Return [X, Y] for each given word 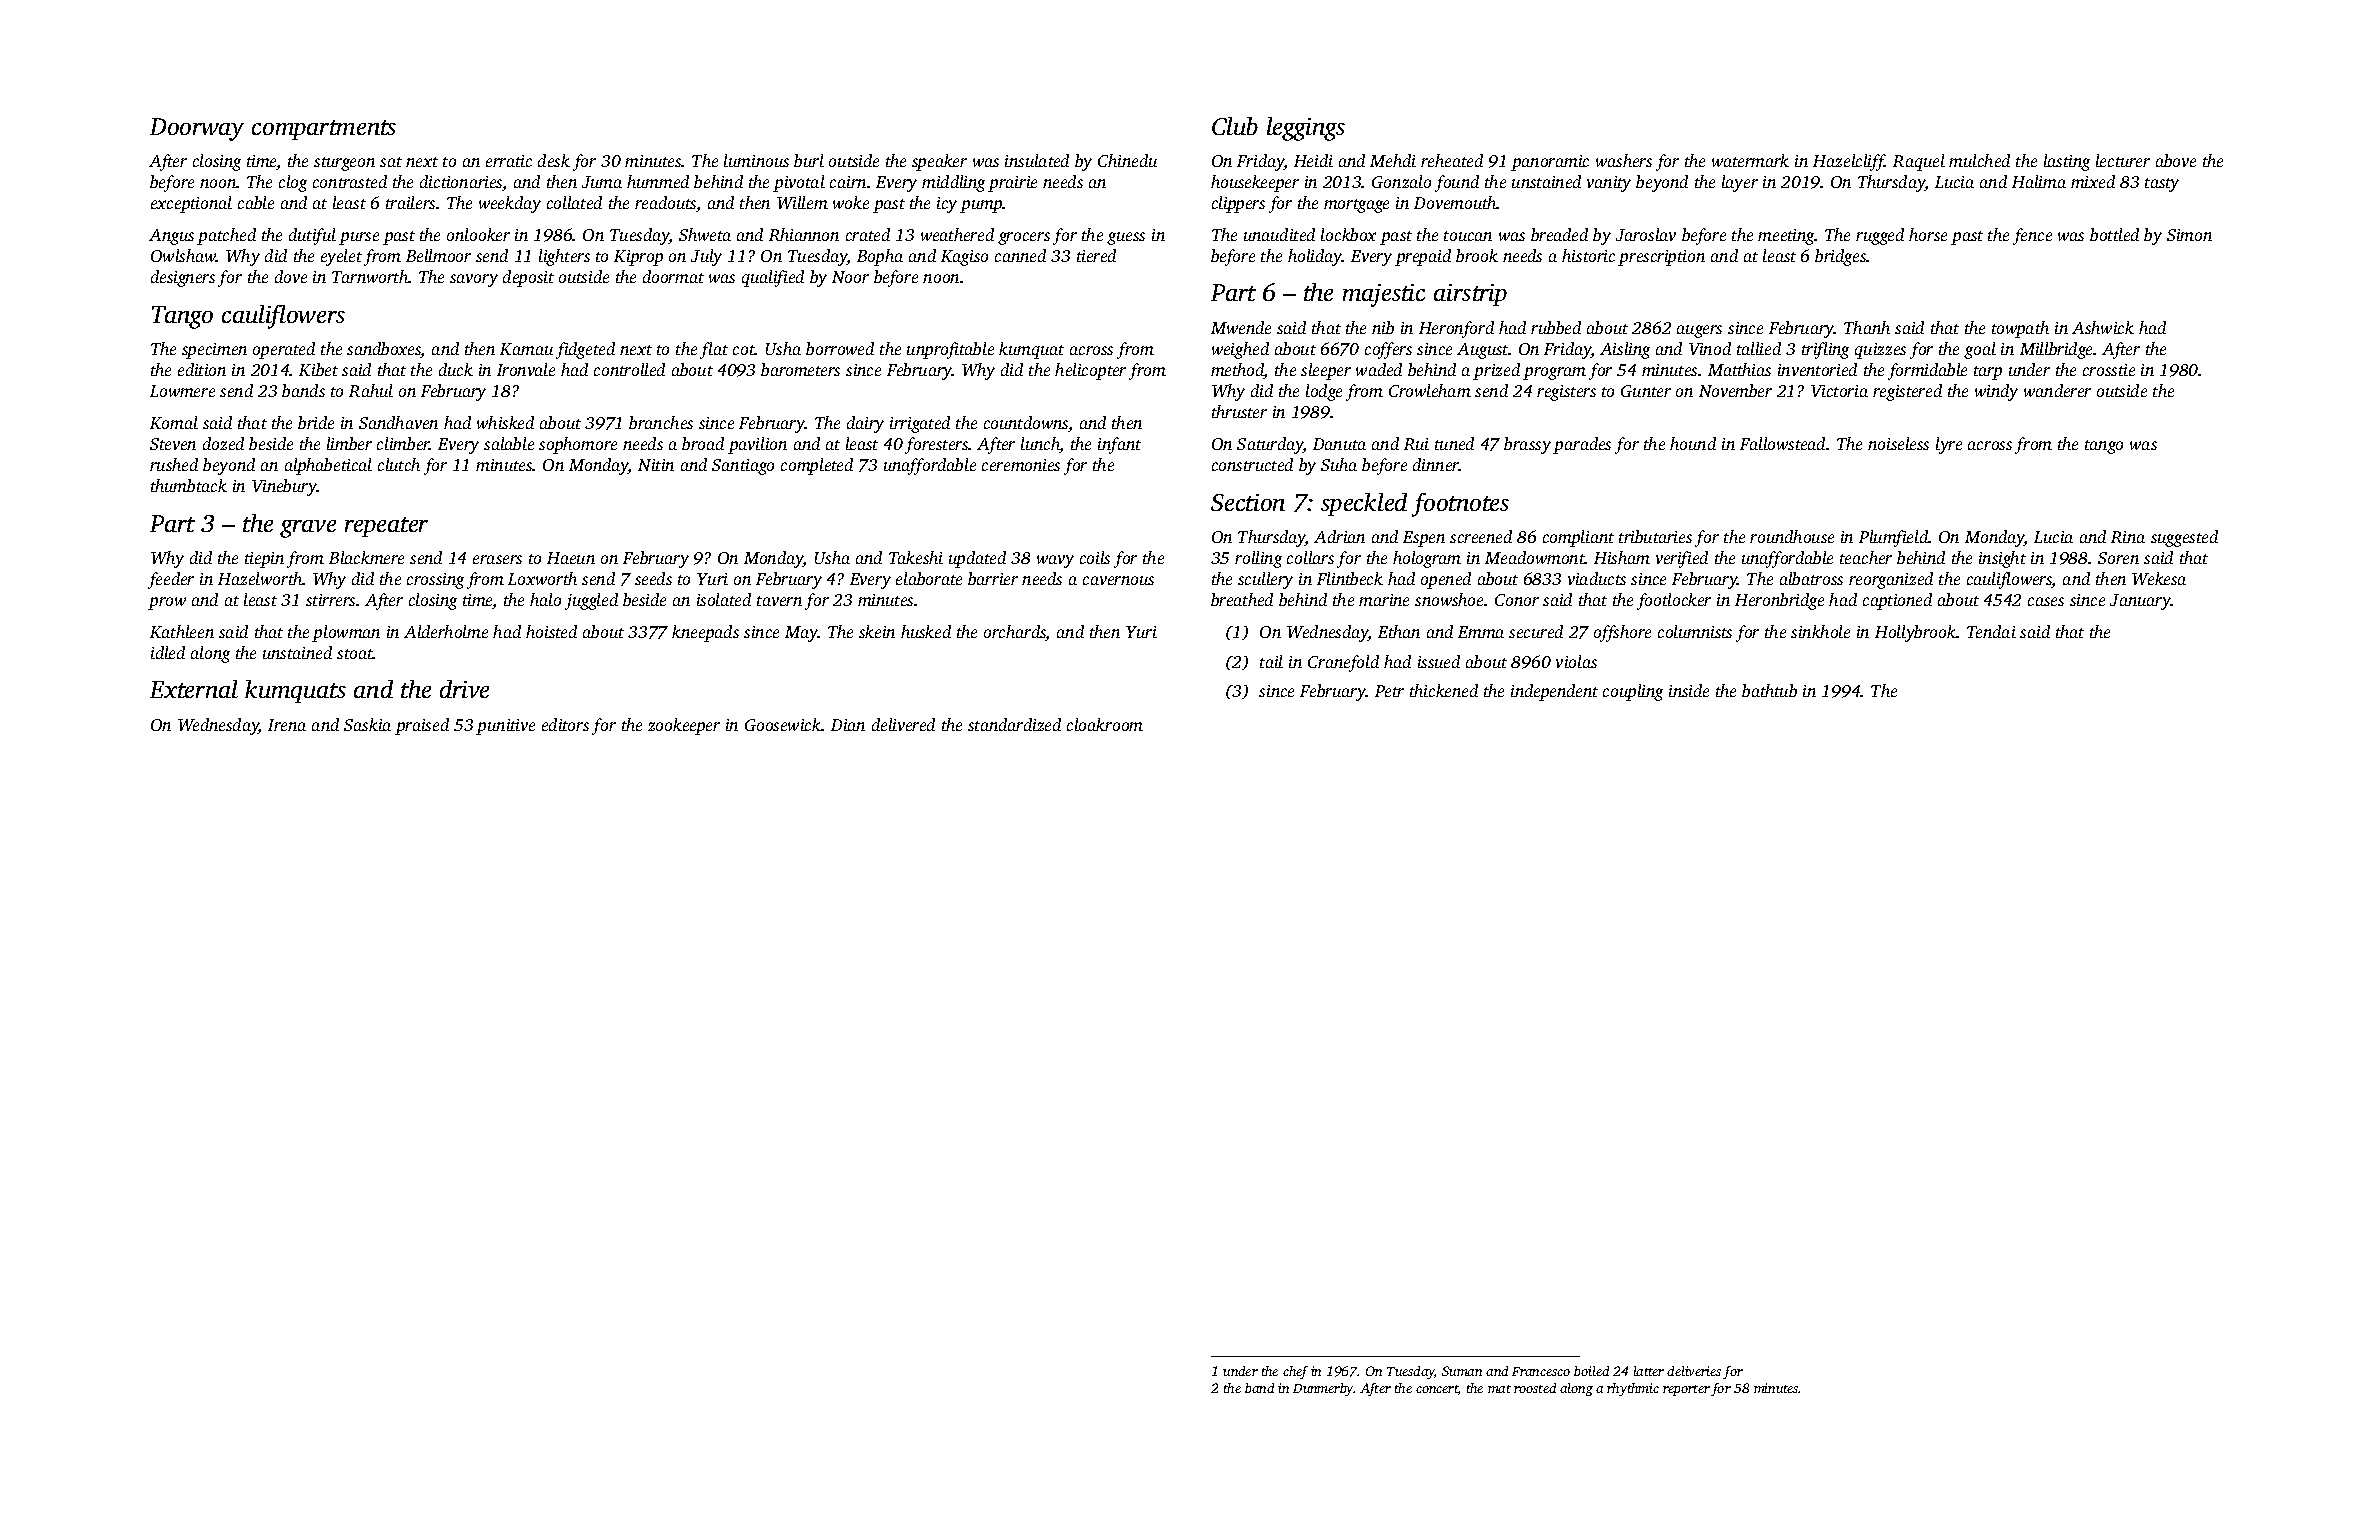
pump [981, 206]
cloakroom [1105, 724]
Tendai [1991, 631]
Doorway [197, 129]
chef [1295, 1372]
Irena [287, 725]
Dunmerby [1323, 1389]
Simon [2189, 235]
